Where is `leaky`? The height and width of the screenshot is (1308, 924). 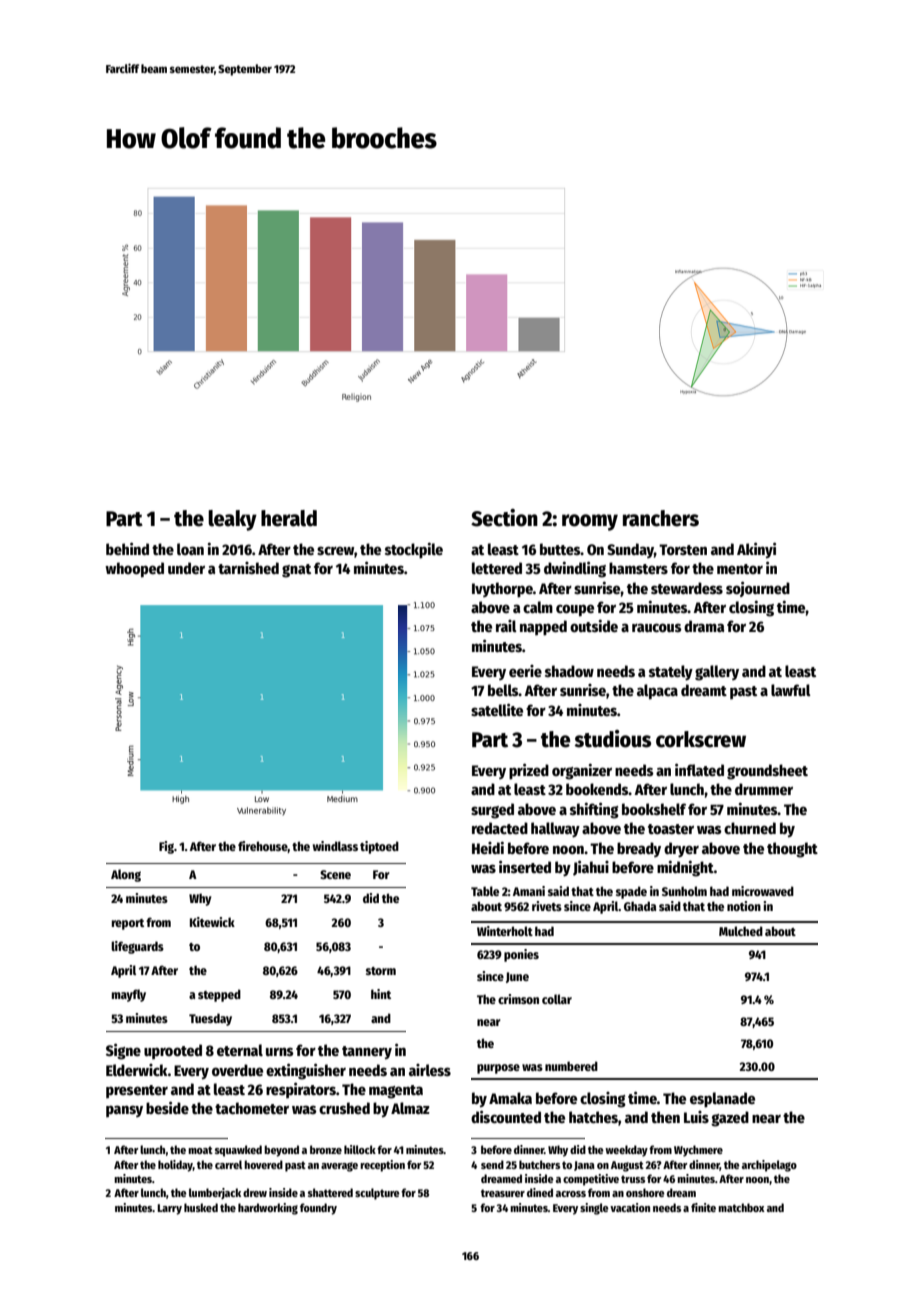
leaky is located at coordinates (232, 520).
